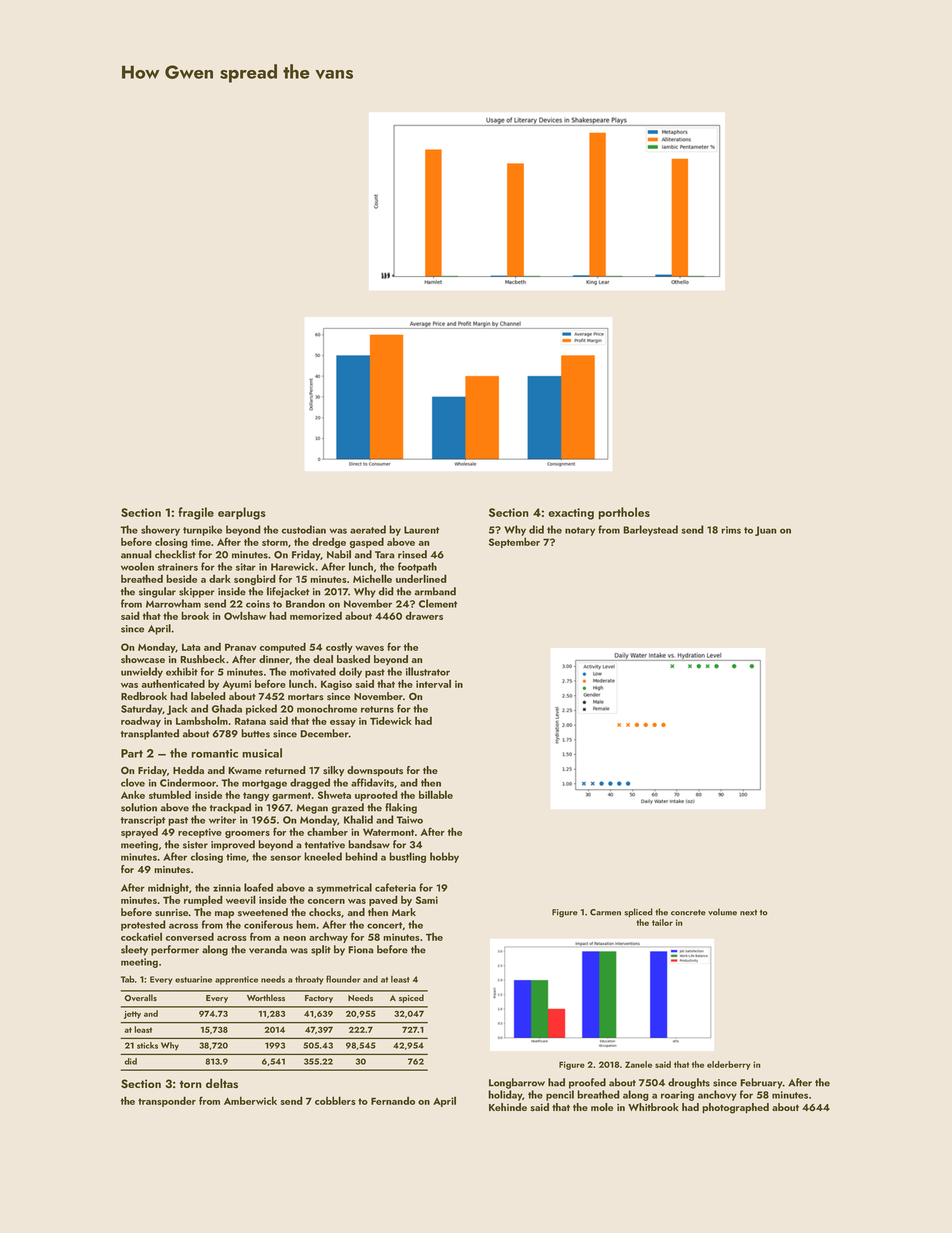 This screenshot has height=1233, width=952. What do you see at coordinates (766, 531) in the screenshot?
I see `Juan` at bounding box center [766, 531].
